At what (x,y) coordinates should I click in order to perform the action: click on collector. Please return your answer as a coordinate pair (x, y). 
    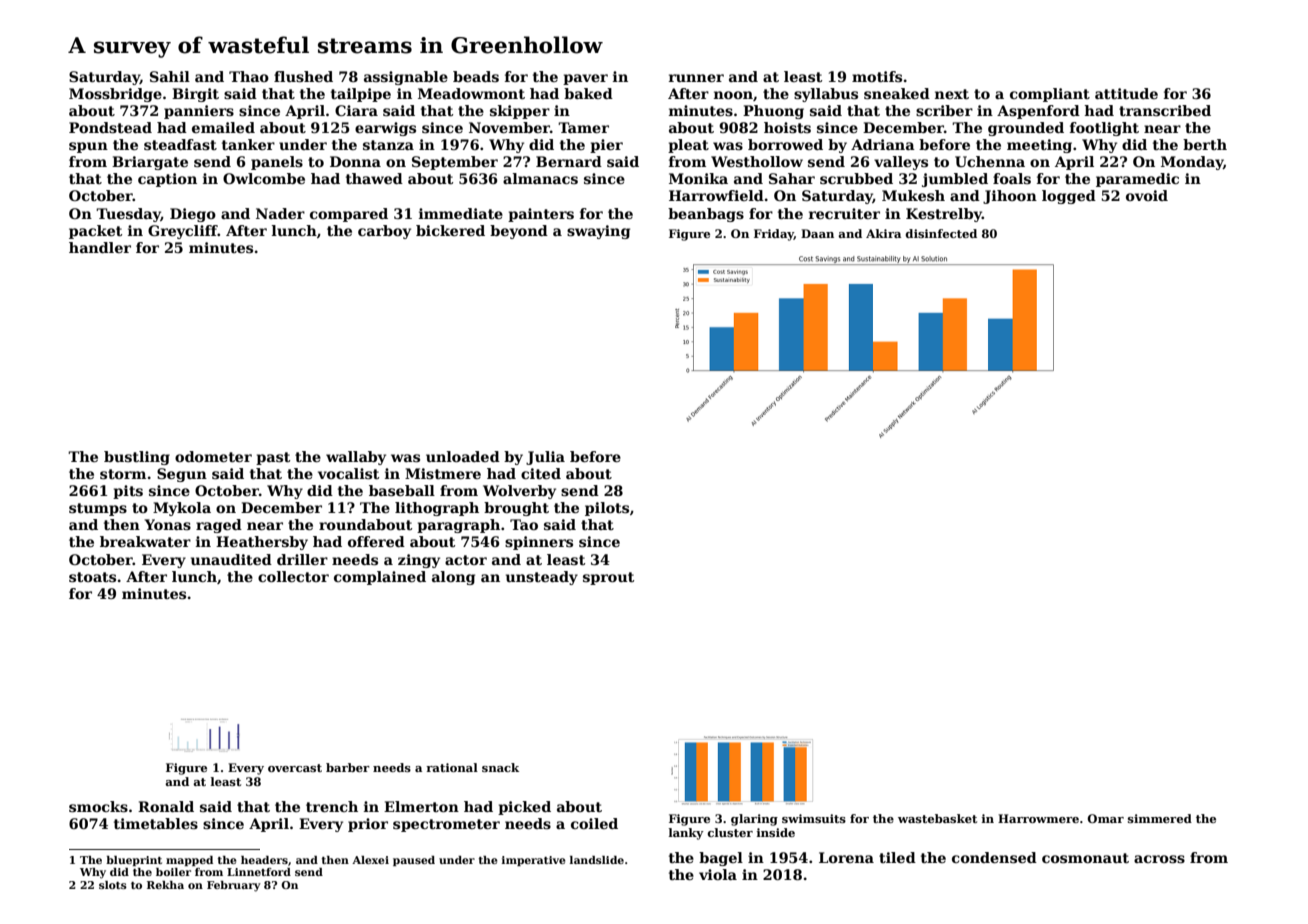
    Looking at the image, I should click on (293, 576).
